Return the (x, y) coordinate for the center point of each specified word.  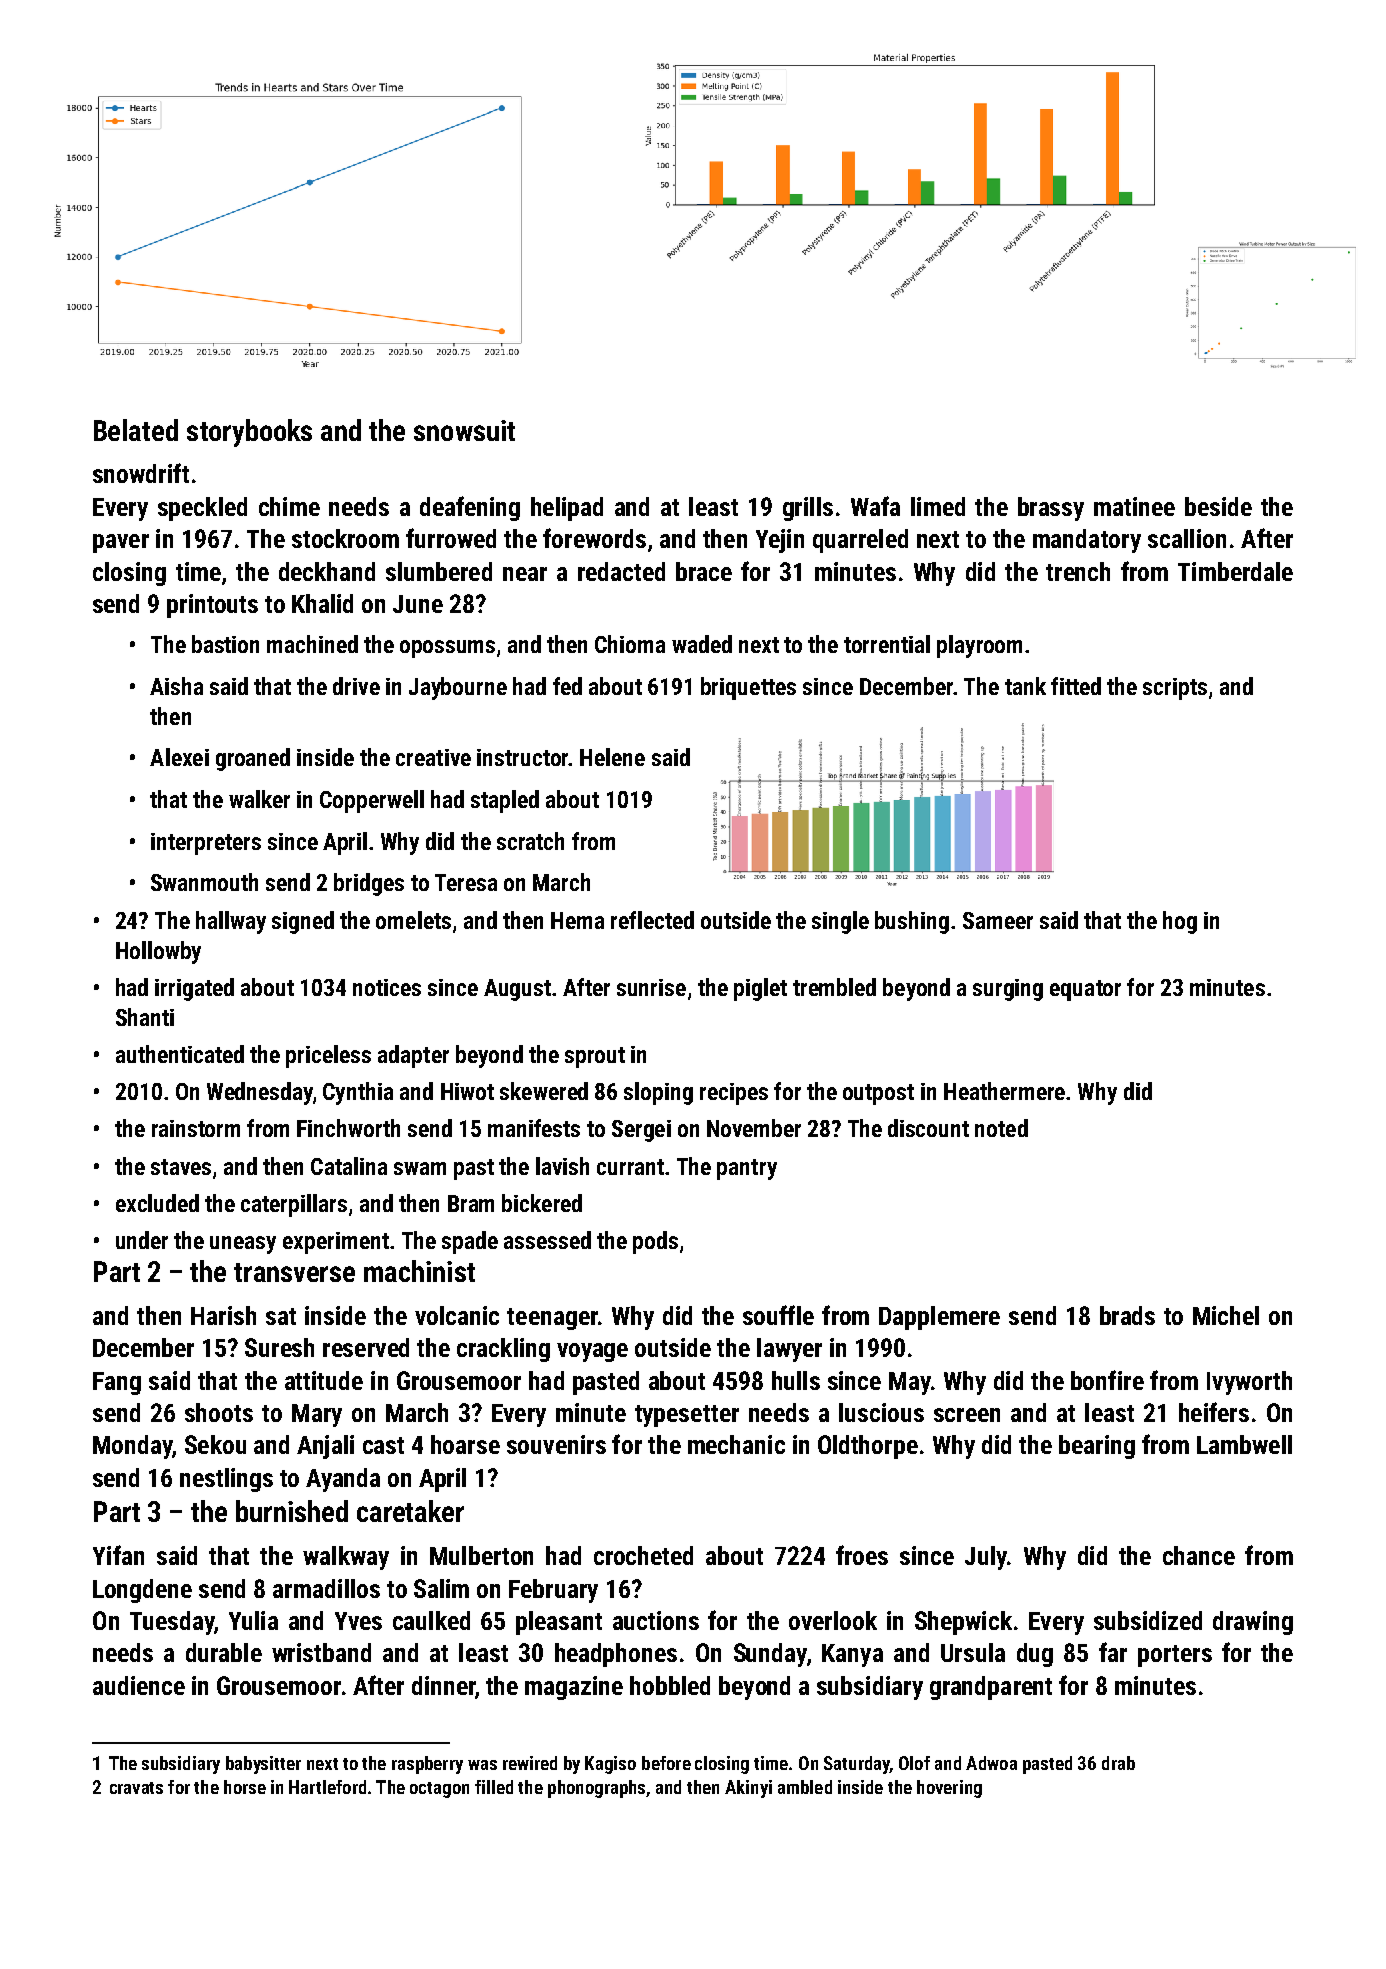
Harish (223, 1315)
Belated (136, 430)
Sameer (998, 920)
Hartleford (327, 1787)
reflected (652, 920)
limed (938, 506)
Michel (1226, 1315)
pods (655, 1242)
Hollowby (158, 952)
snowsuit (464, 430)
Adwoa (991, 1763)
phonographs (596, 1789)
